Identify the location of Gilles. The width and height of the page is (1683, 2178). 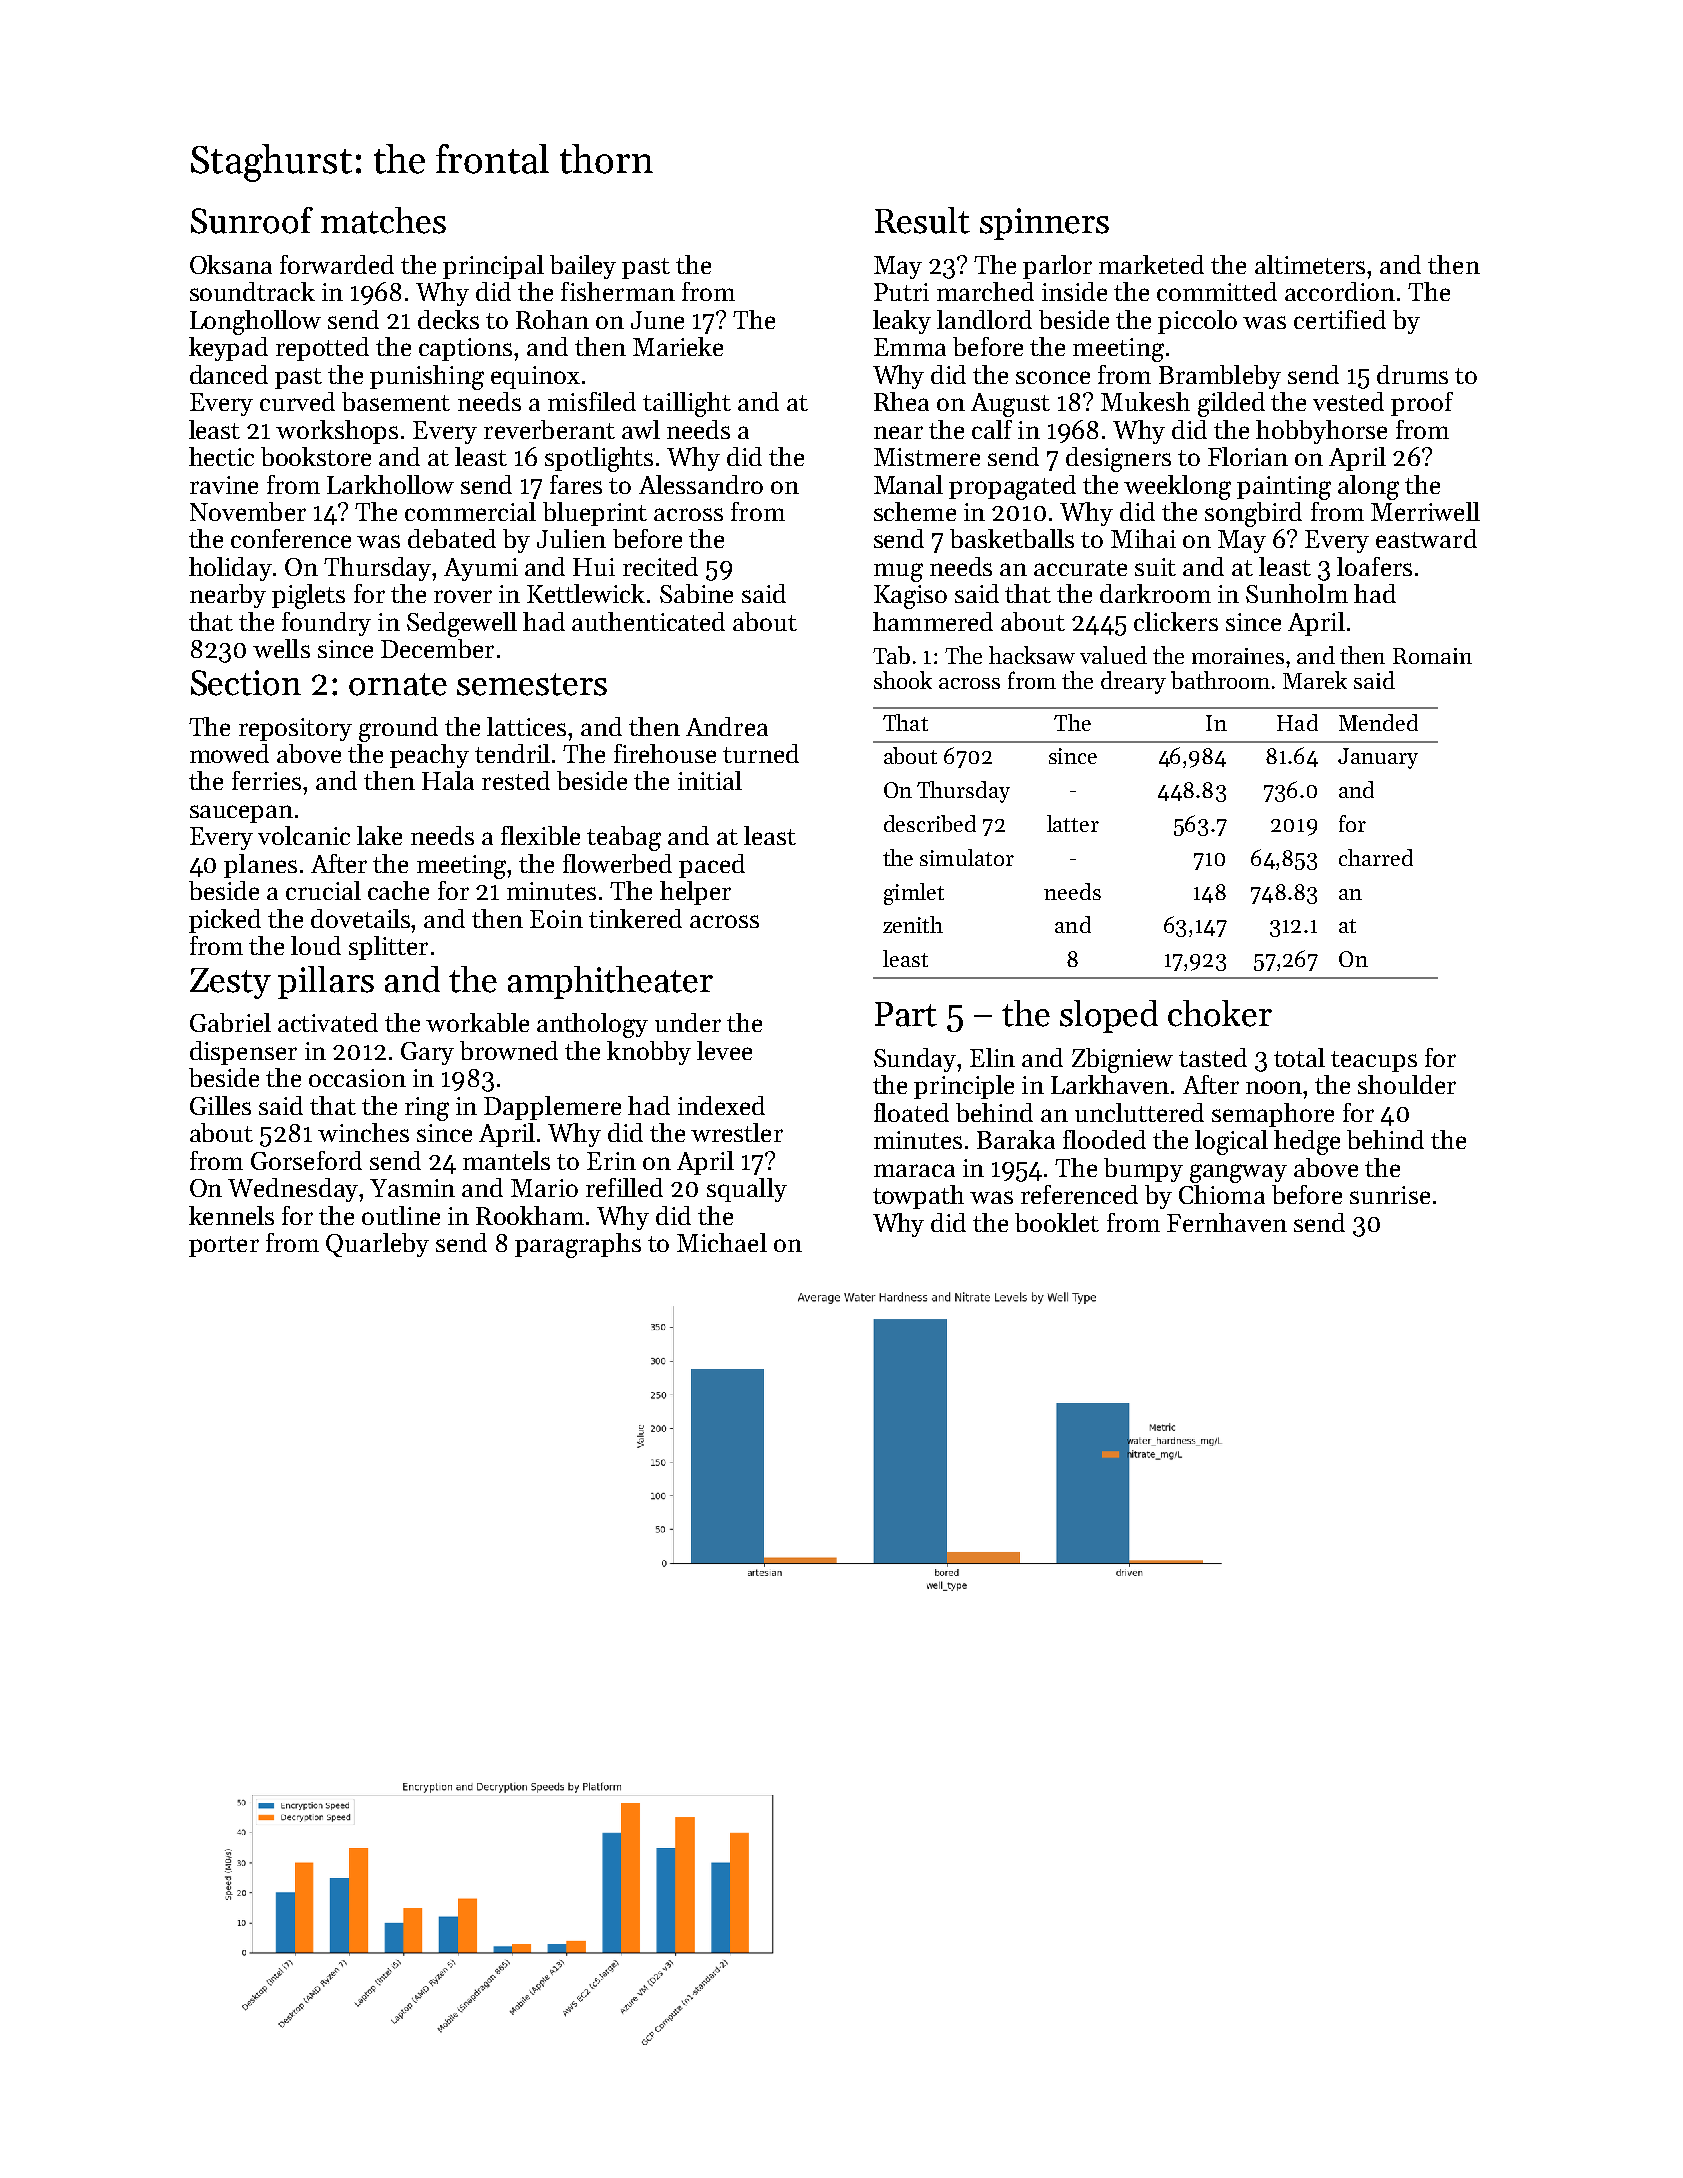
(220, 1105).
